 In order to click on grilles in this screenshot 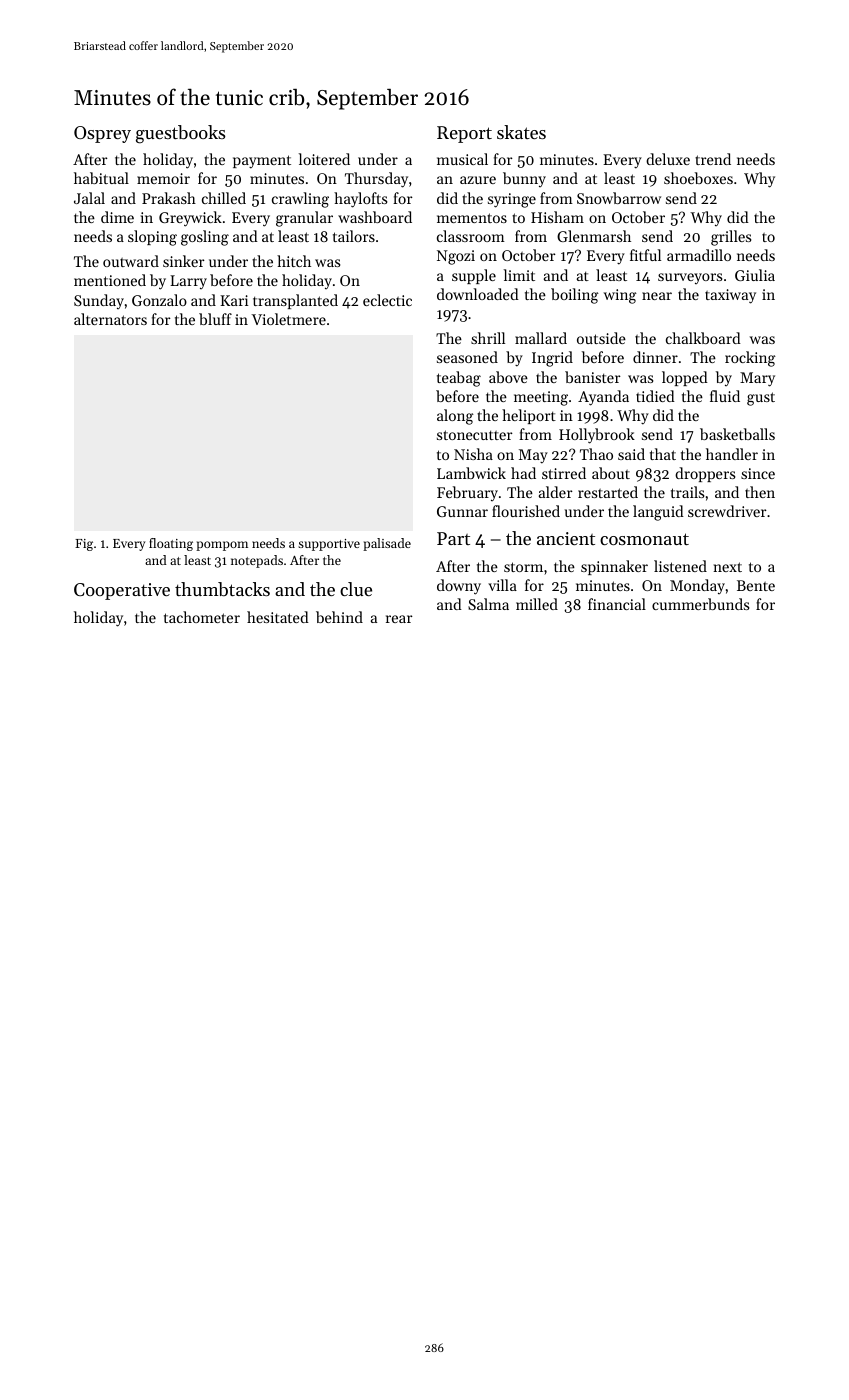, I will do `click(731, 238)`.
